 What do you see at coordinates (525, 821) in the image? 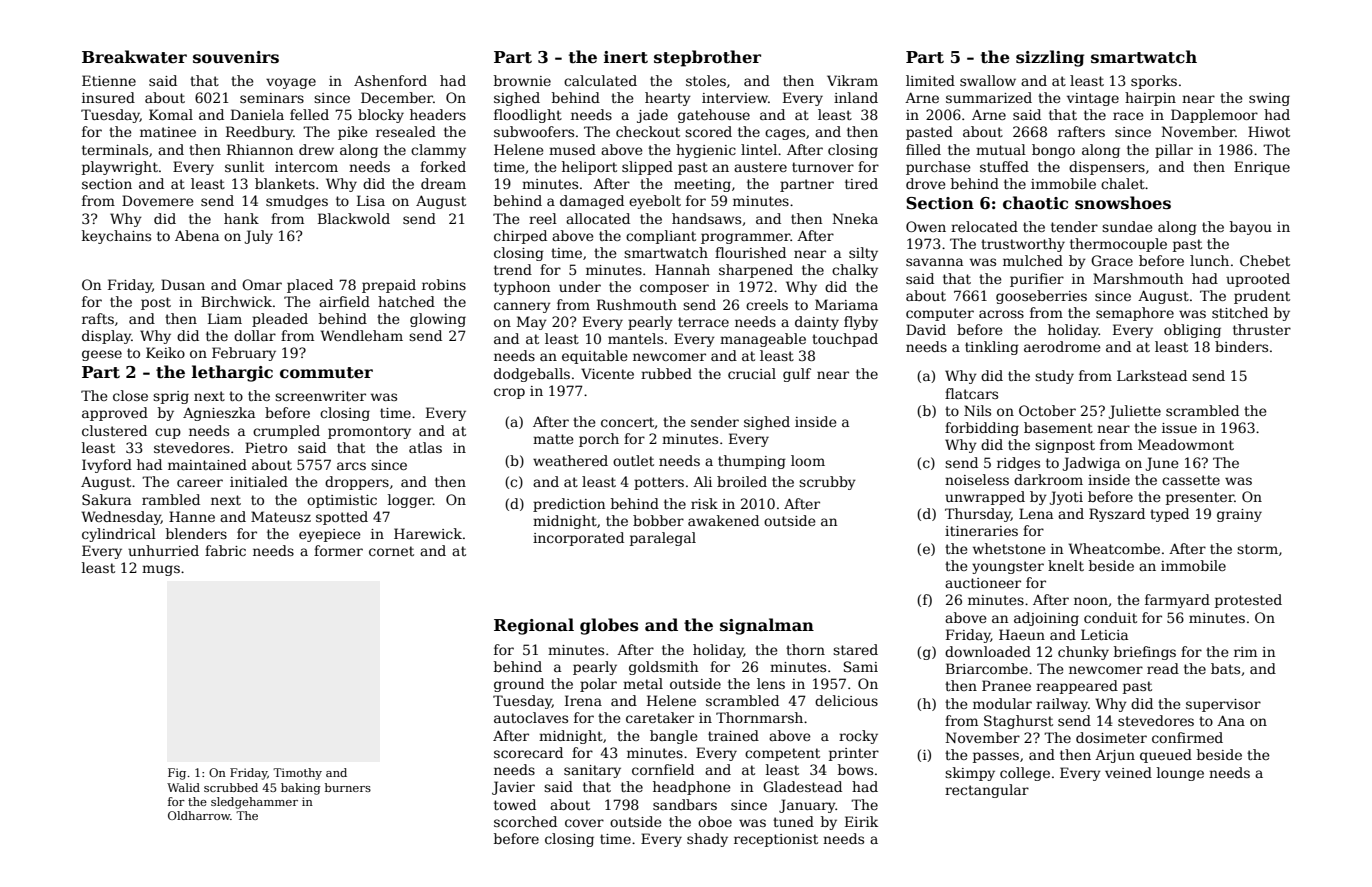
I see `scorched` at bounding box center [525, 821].
